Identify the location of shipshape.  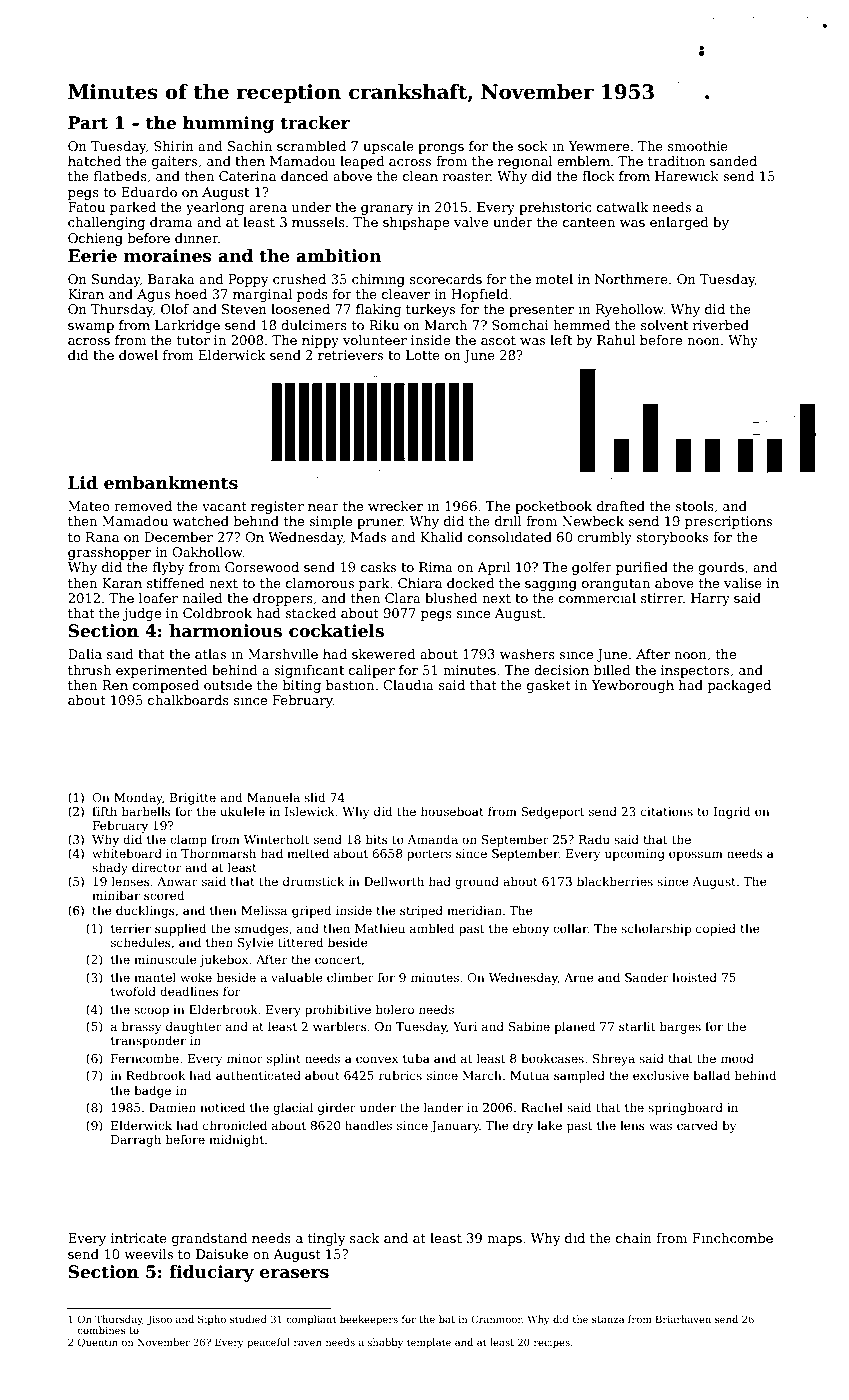
(416, 223).
